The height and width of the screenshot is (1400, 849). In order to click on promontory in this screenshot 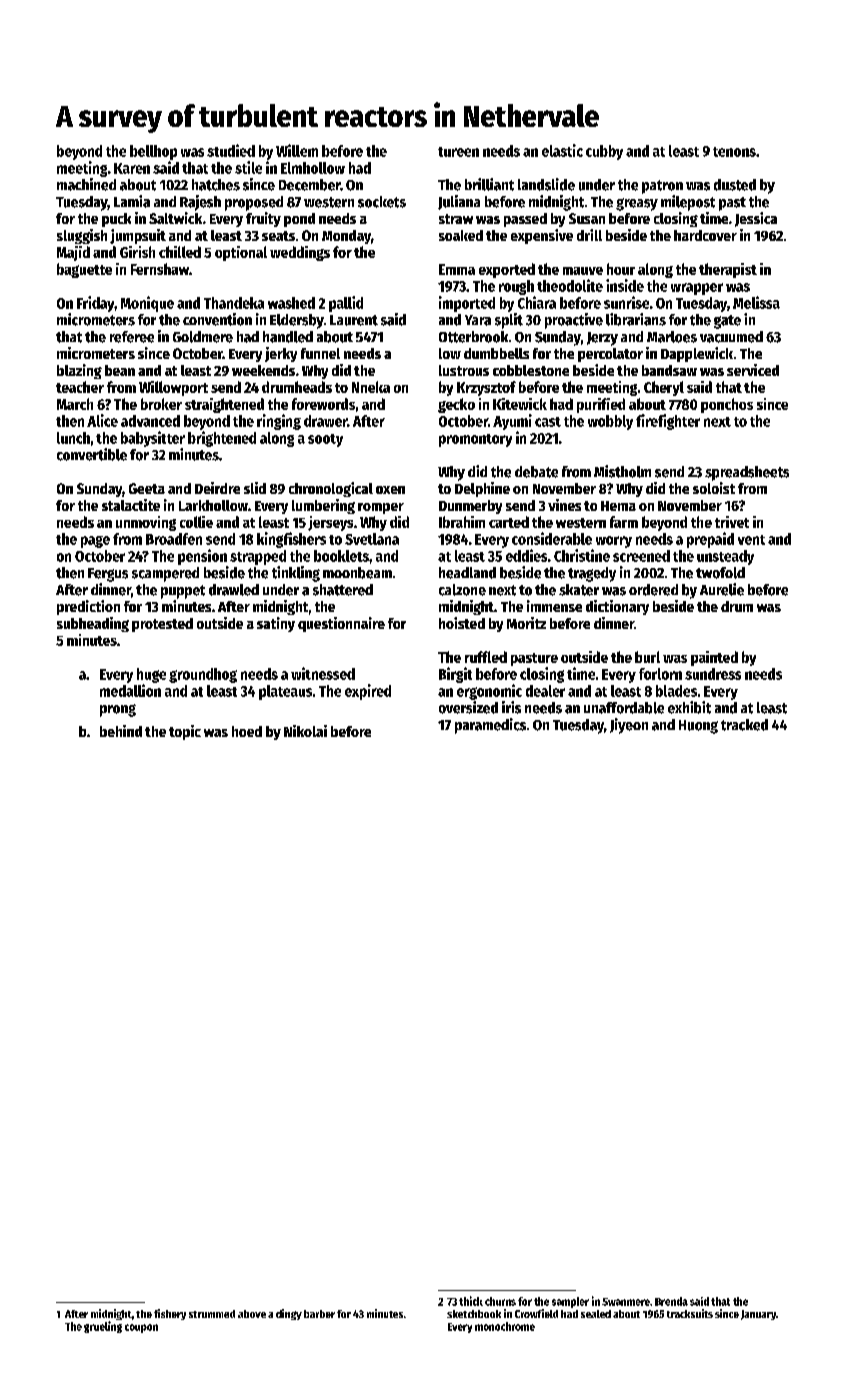, I will do `click(475, 440)`.
